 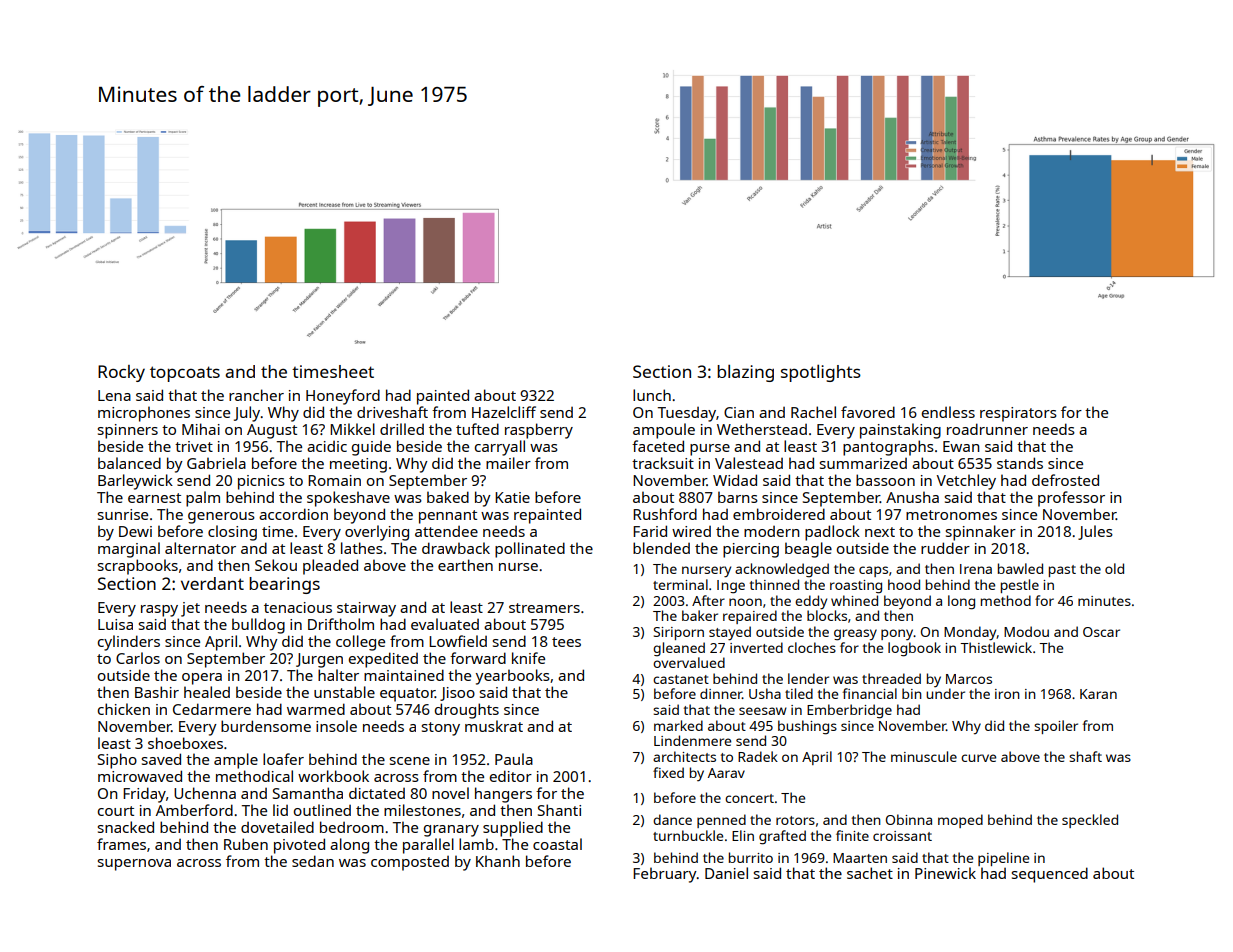 I want to click on tracksuit, so click(x=663, y=463).
